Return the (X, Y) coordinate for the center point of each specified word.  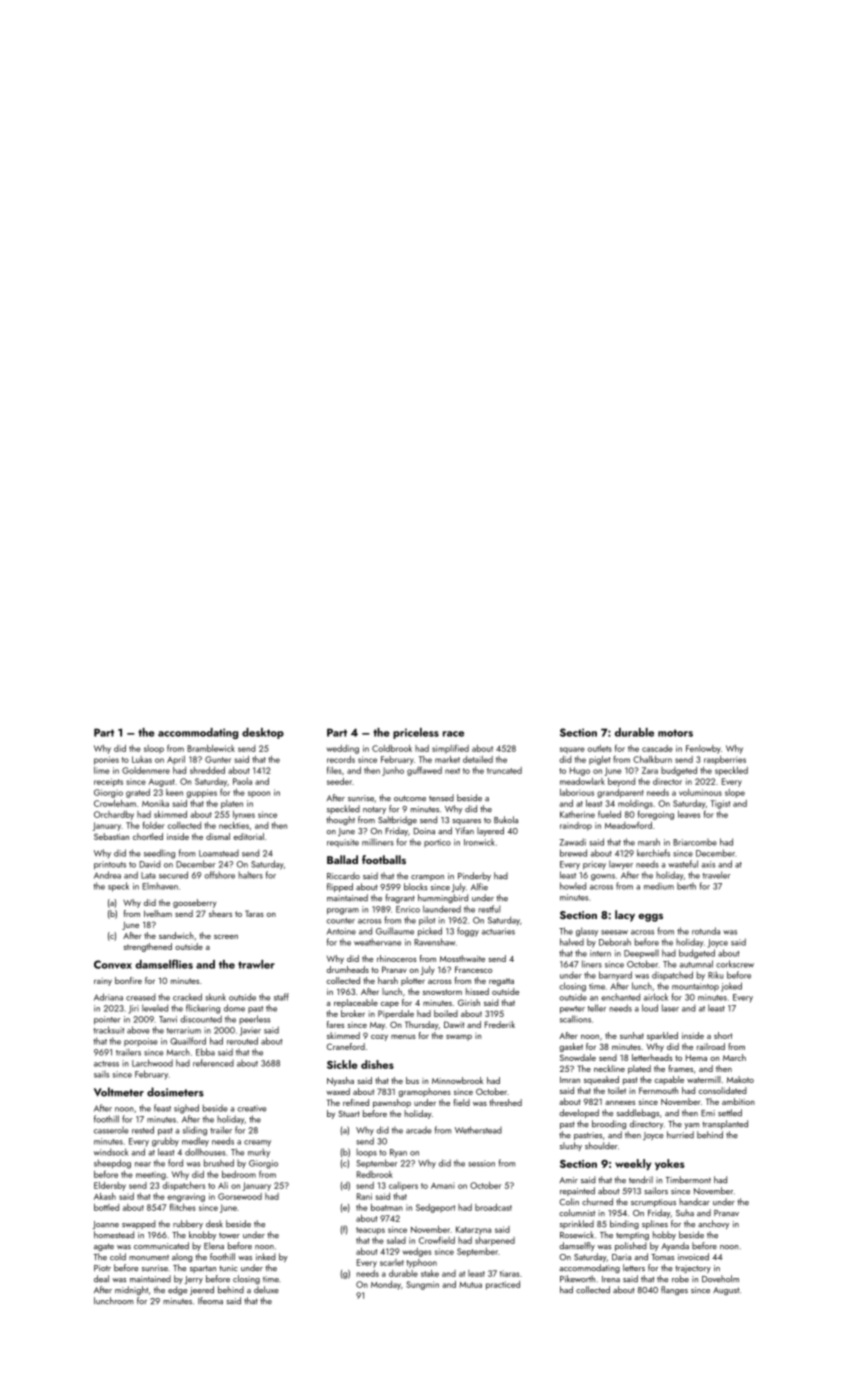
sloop (154, 749)
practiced (503, 1285)
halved (572, 942)
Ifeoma (210, 1300)
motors (675, 733)
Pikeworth (577, 1278)
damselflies (164, 964)
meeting (151, 1175)
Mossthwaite (462, 958)
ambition (738, 1101)
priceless (416, 733)
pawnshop (392, 1103)
